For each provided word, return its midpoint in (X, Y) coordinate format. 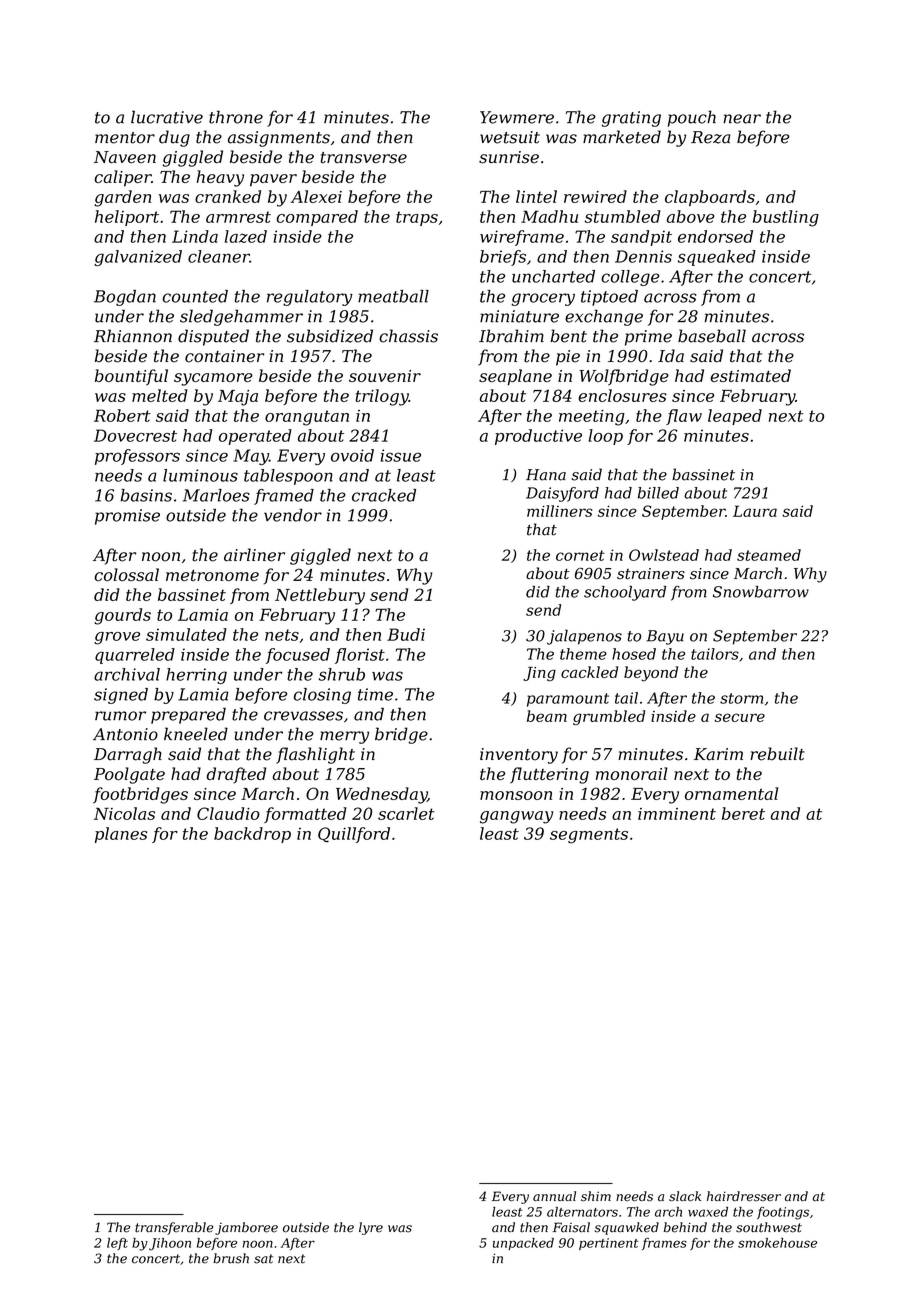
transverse (364, 158)
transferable (174, 1228)
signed (121, 696)
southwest (769, 1227)
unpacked (523, 1244)
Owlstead (664, 555)
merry (344, 737)
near (742, 119)
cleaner (219, 256)
